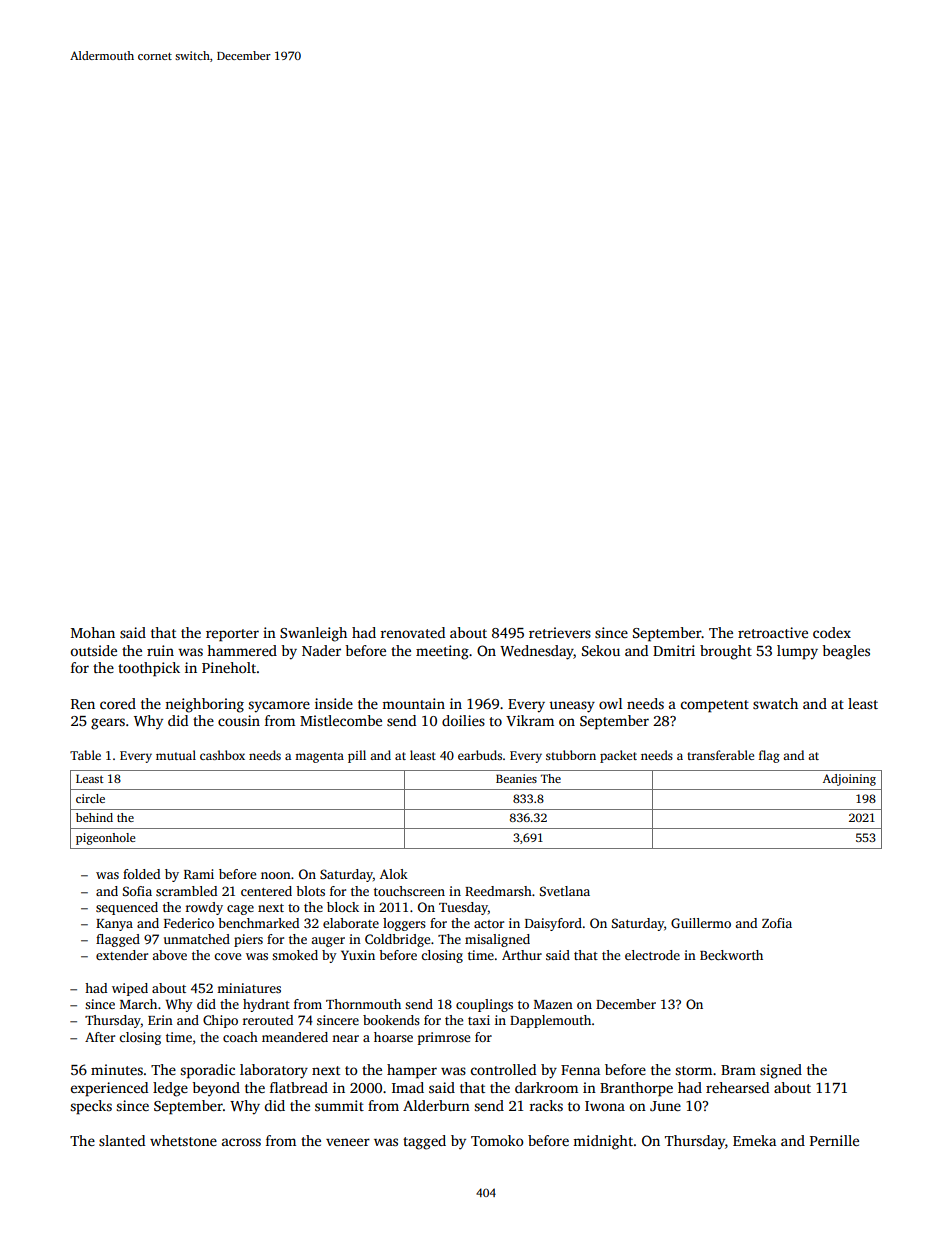  What do you see at coordinates (652, 955) in the image?
I see `electrode` at bounding box center [652, 955].
